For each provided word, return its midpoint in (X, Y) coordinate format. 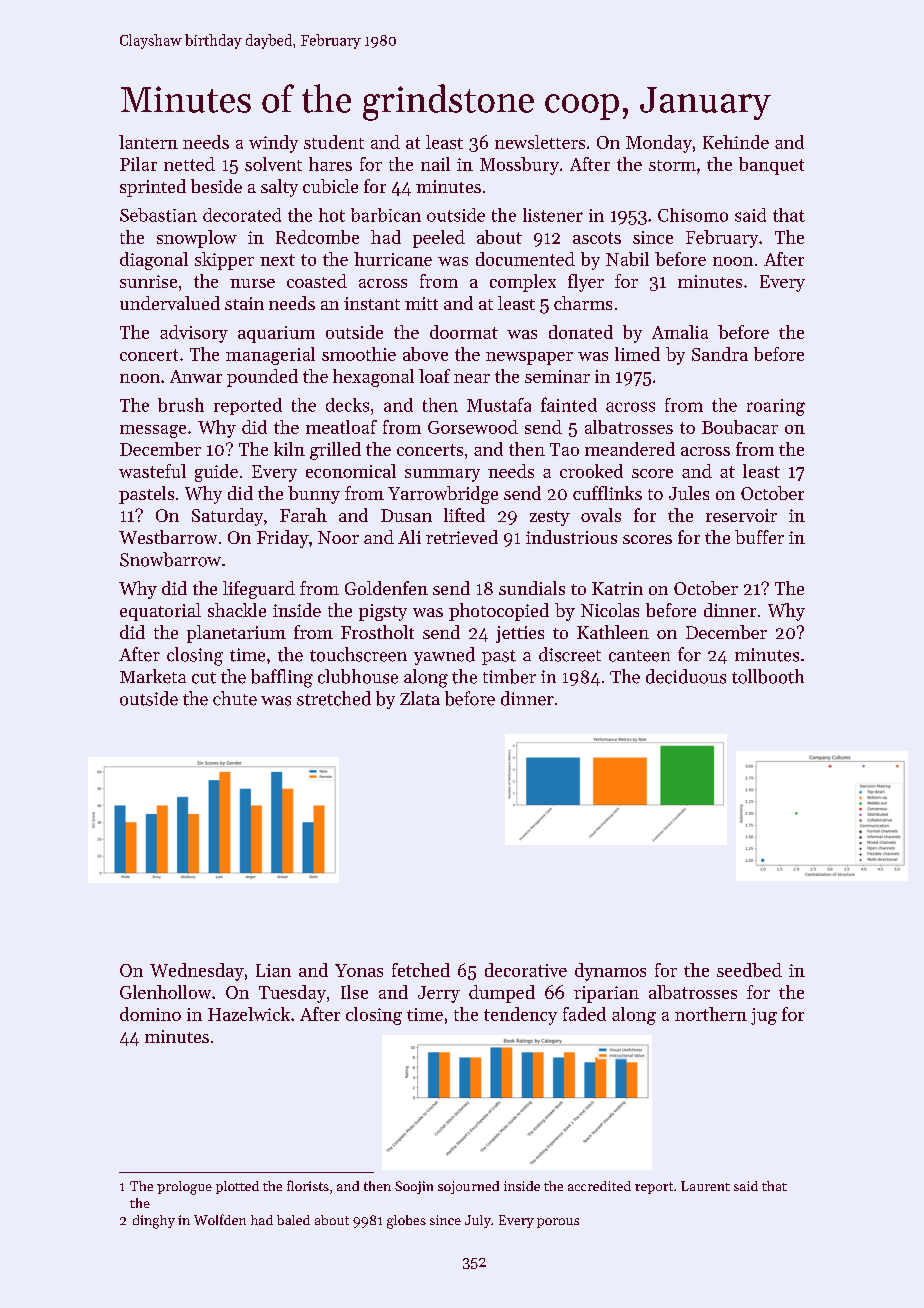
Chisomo (693, 215)
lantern (148, 142)
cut (204, 678)
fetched (421, 970)
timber (509, 676)
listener (553, 215)
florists (308, 1185)
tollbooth (768, 676)
